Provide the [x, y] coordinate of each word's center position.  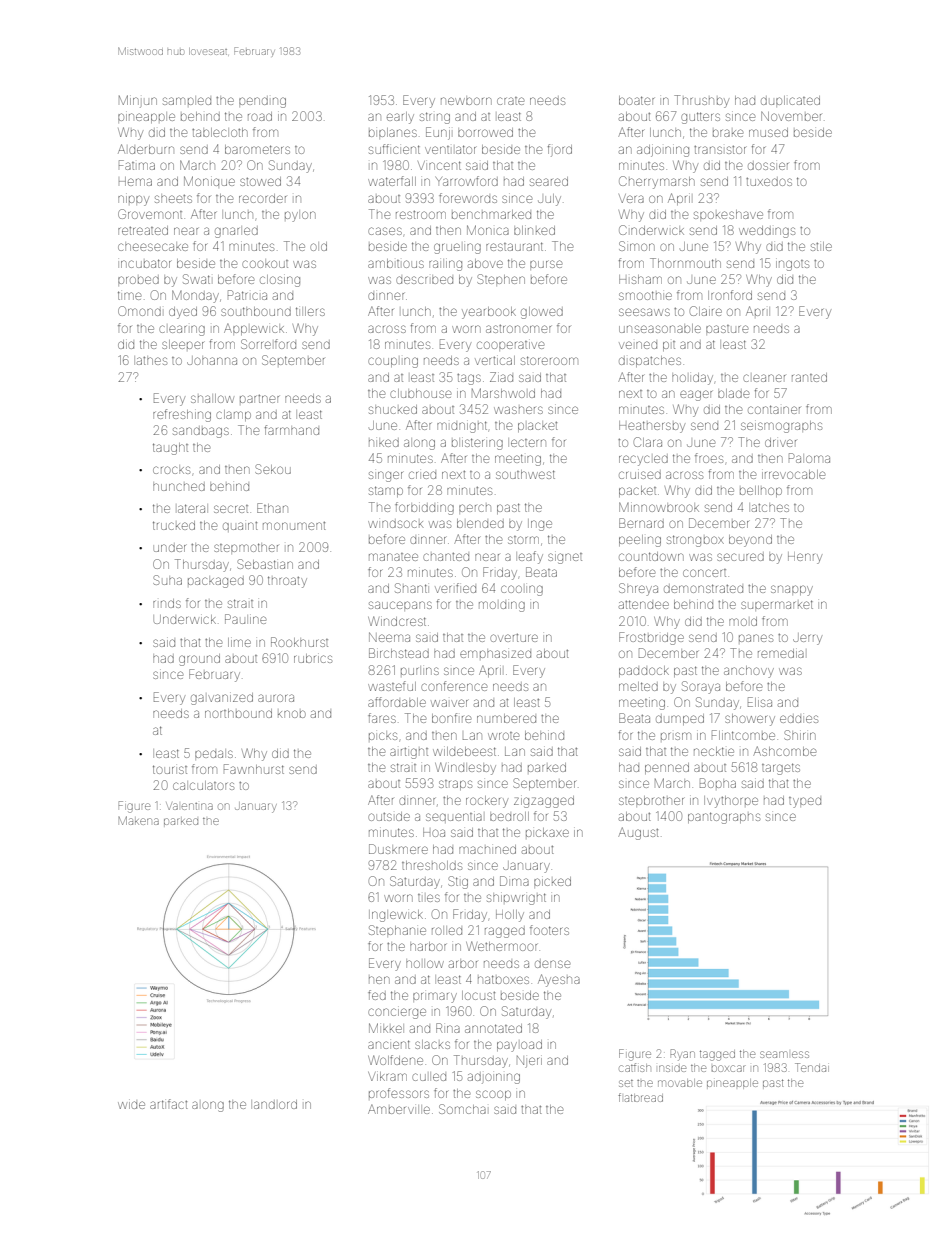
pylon [300, 216]
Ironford [730, 295]
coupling [393, 362]
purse [546, 264]
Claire [706, 311]
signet [565, 558]
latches [770, 508]
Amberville [399, 1109]
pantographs [724, 818]
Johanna [212, 360]
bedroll [509, 816]
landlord [275, 1104]
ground [199, 660]
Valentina [189, 806]
